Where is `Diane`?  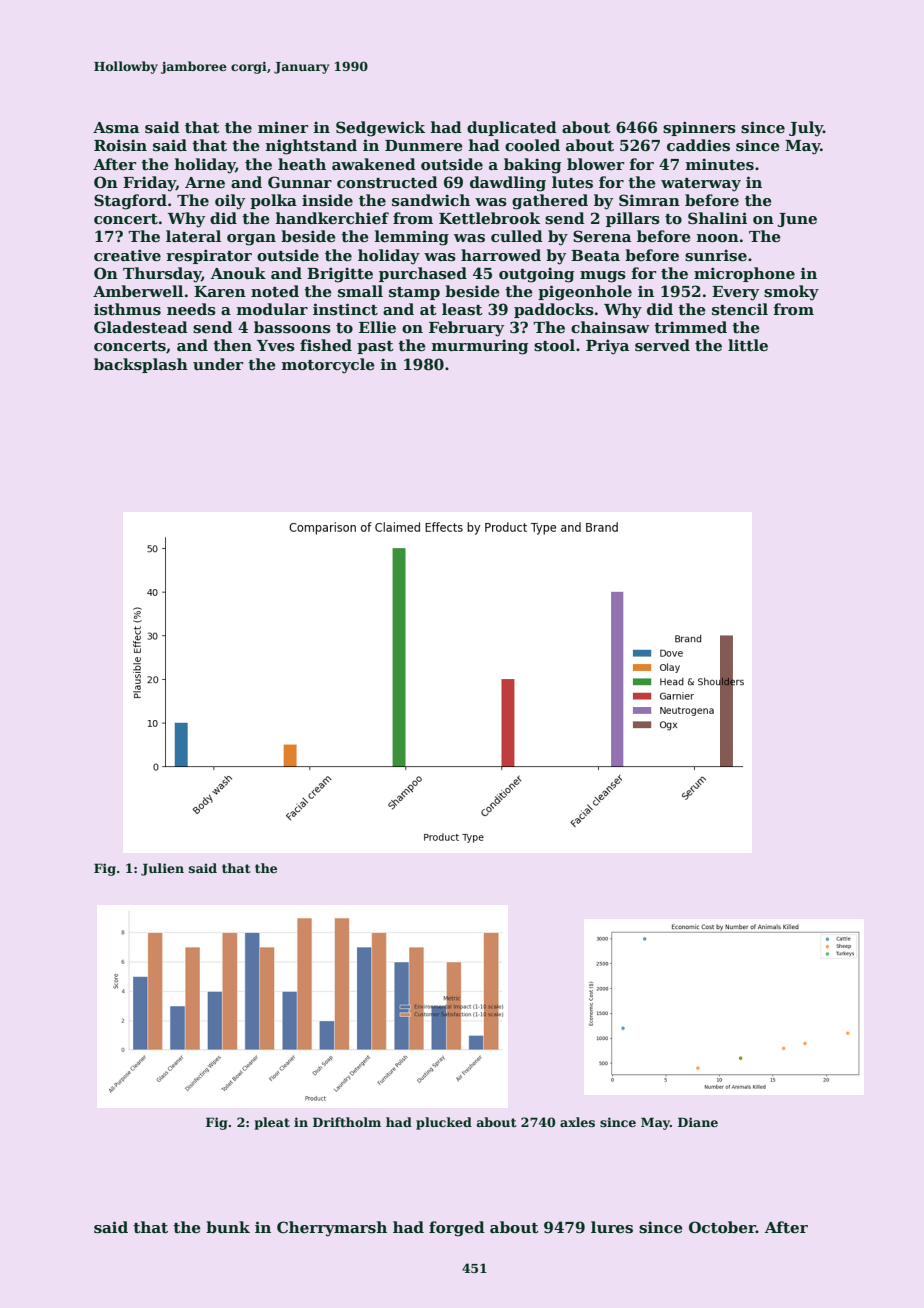
Diane is located at coordinates (698, 1122).
